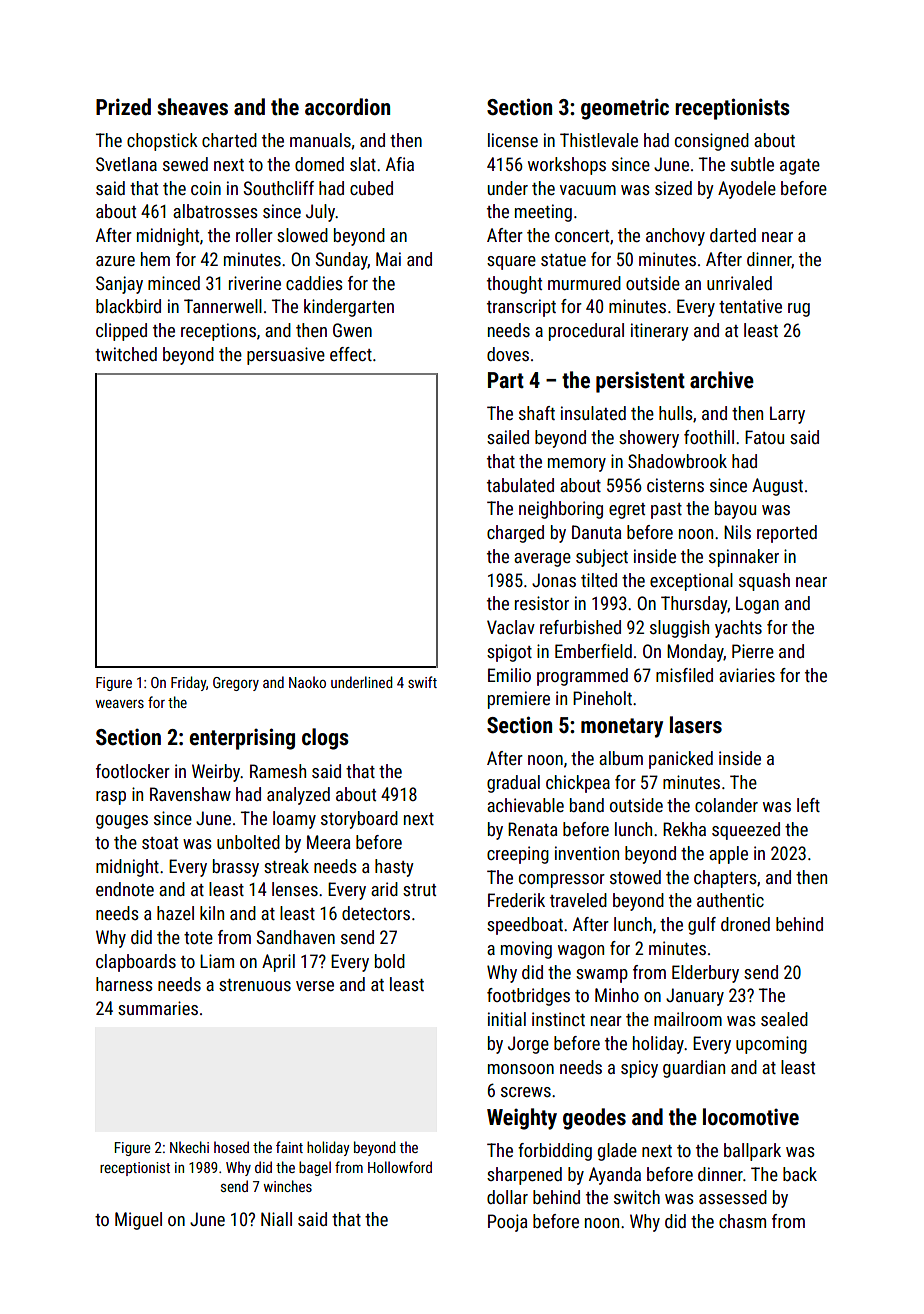  Describe the element at coordinates (515, 534) in the screenshot. I see `charged` at that location.
